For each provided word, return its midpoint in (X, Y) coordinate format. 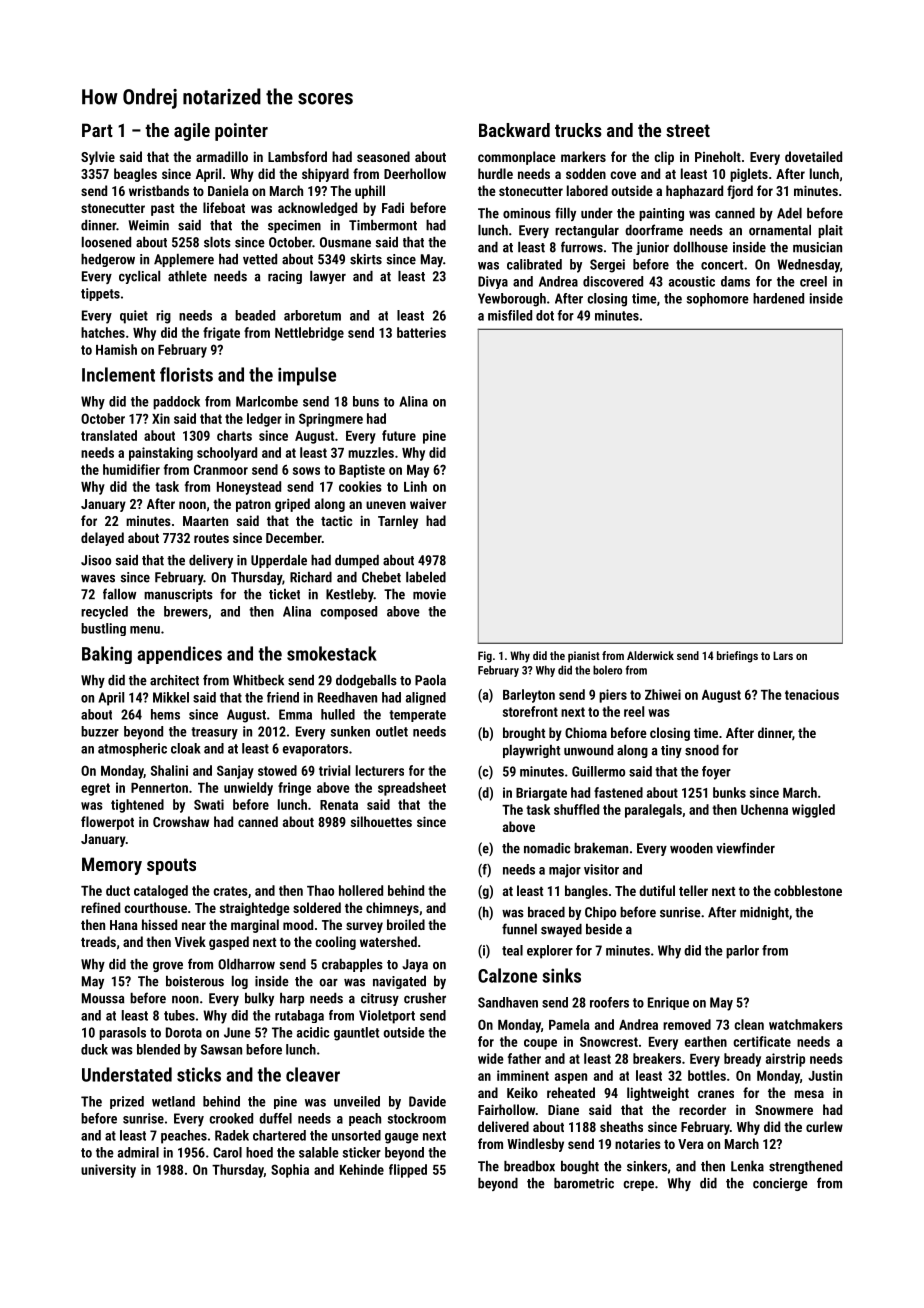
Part (97, 130)
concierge (780, 1184)
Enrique (668, 1003)
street (688, 130)
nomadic (547, 848)
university (108, 1171)
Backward (514, 130)
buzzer (100, 731)
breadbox (529, 1166)
